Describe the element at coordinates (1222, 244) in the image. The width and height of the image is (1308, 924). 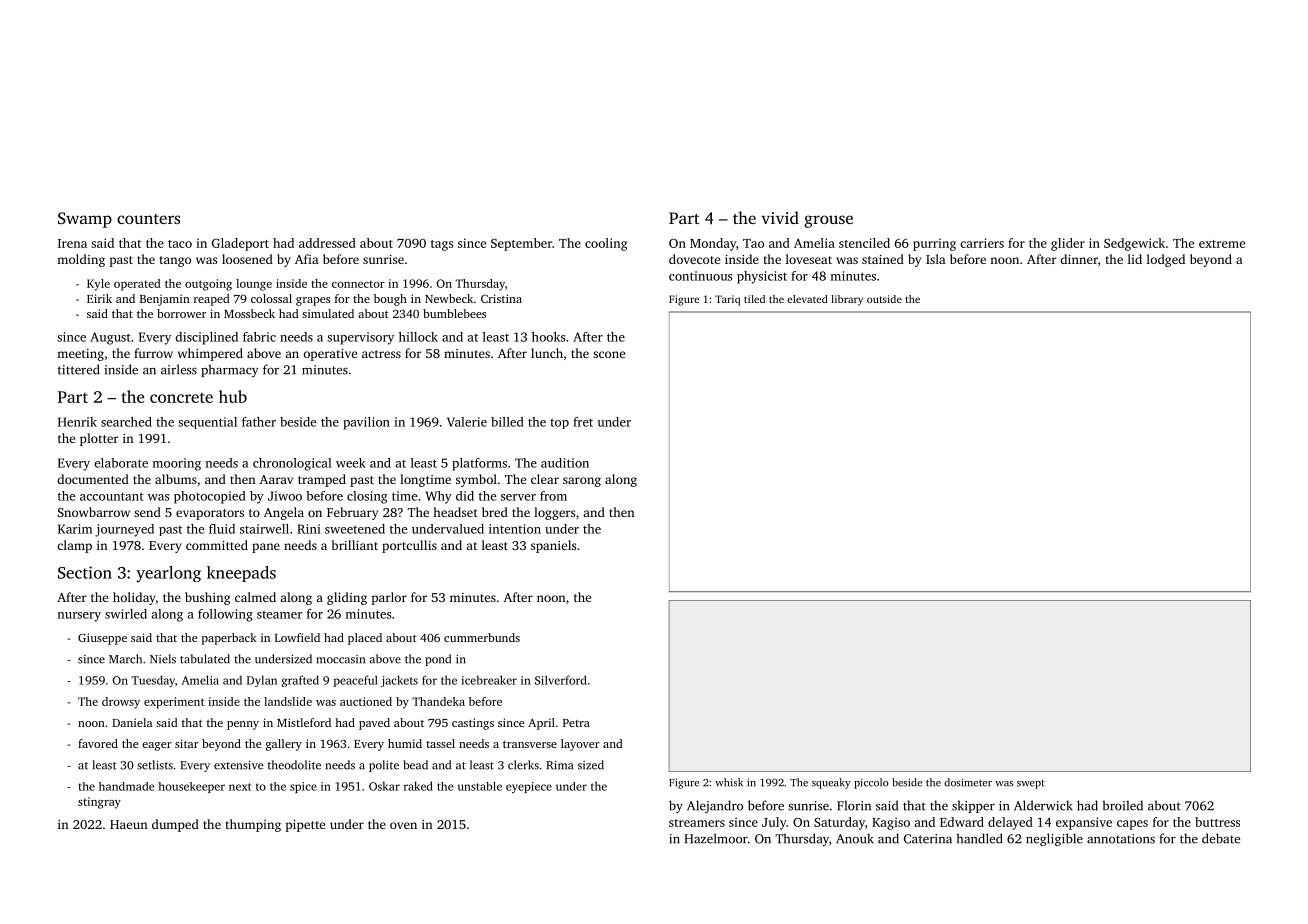
I see `extreme` at that location.
